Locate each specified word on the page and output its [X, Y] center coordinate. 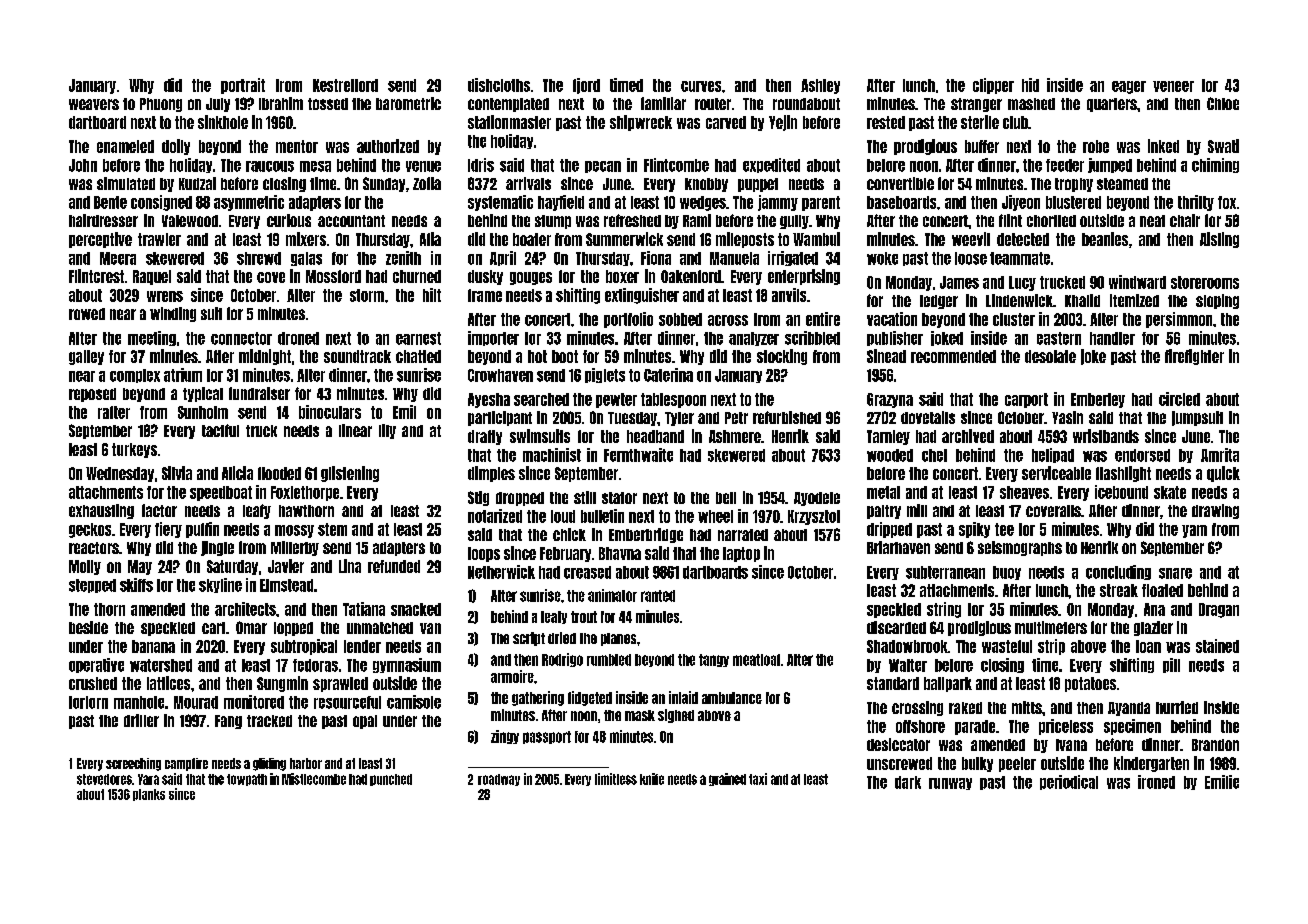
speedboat [221, 493]
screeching [133, 764]
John [83, 165]
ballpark [948, 684]
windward [1137, 282]
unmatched [380, 628]
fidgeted [590, 698]
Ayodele [817, 499]
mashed [1031, 104]
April [503, 258]
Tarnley [888, 437]
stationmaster [509, 122]
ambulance [732, 698]
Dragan [1219, 610]
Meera [118, 258]
